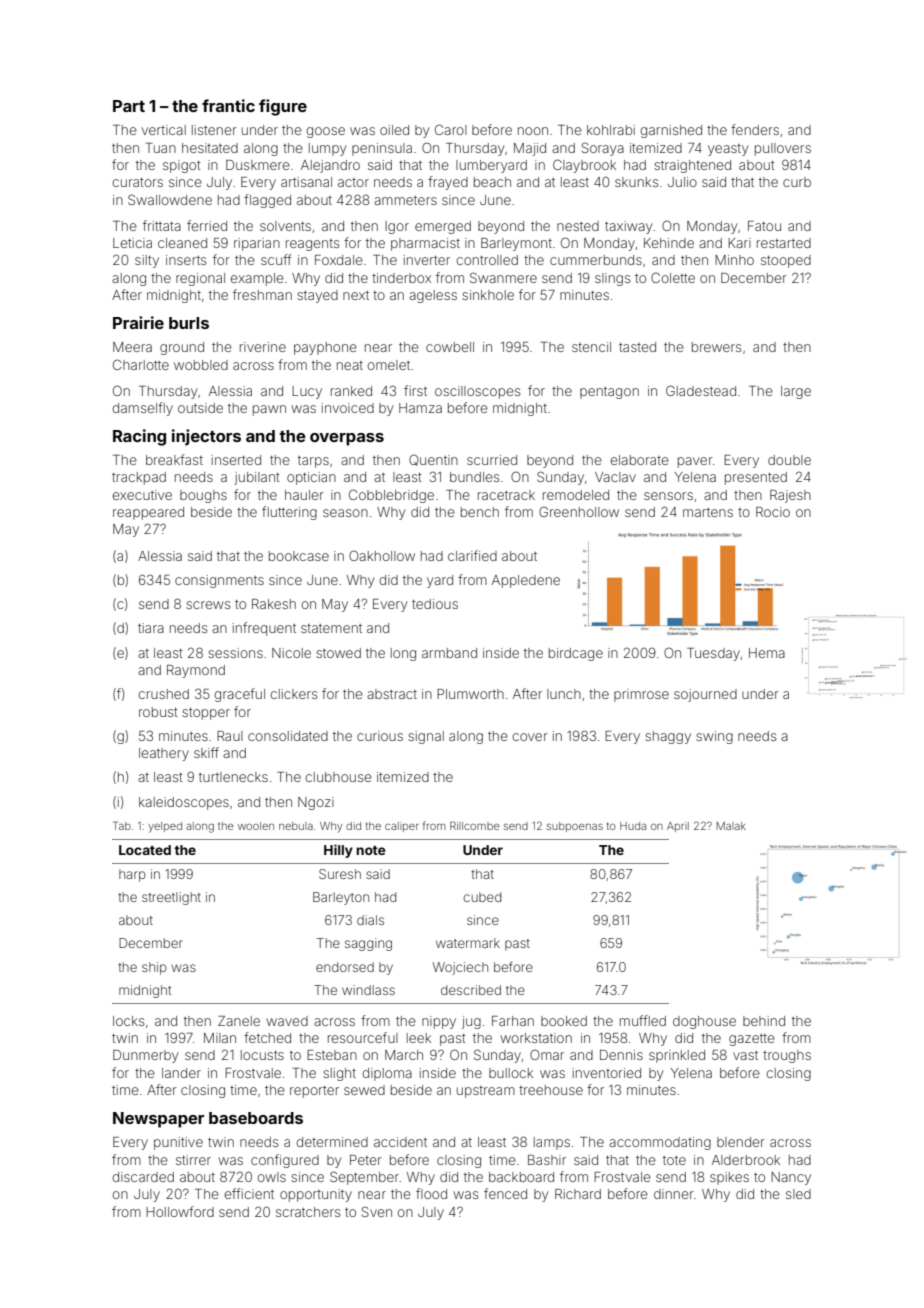  Describe the element at coordinates (783, 149) in the screenshot. I see `pullovers` at that location.
